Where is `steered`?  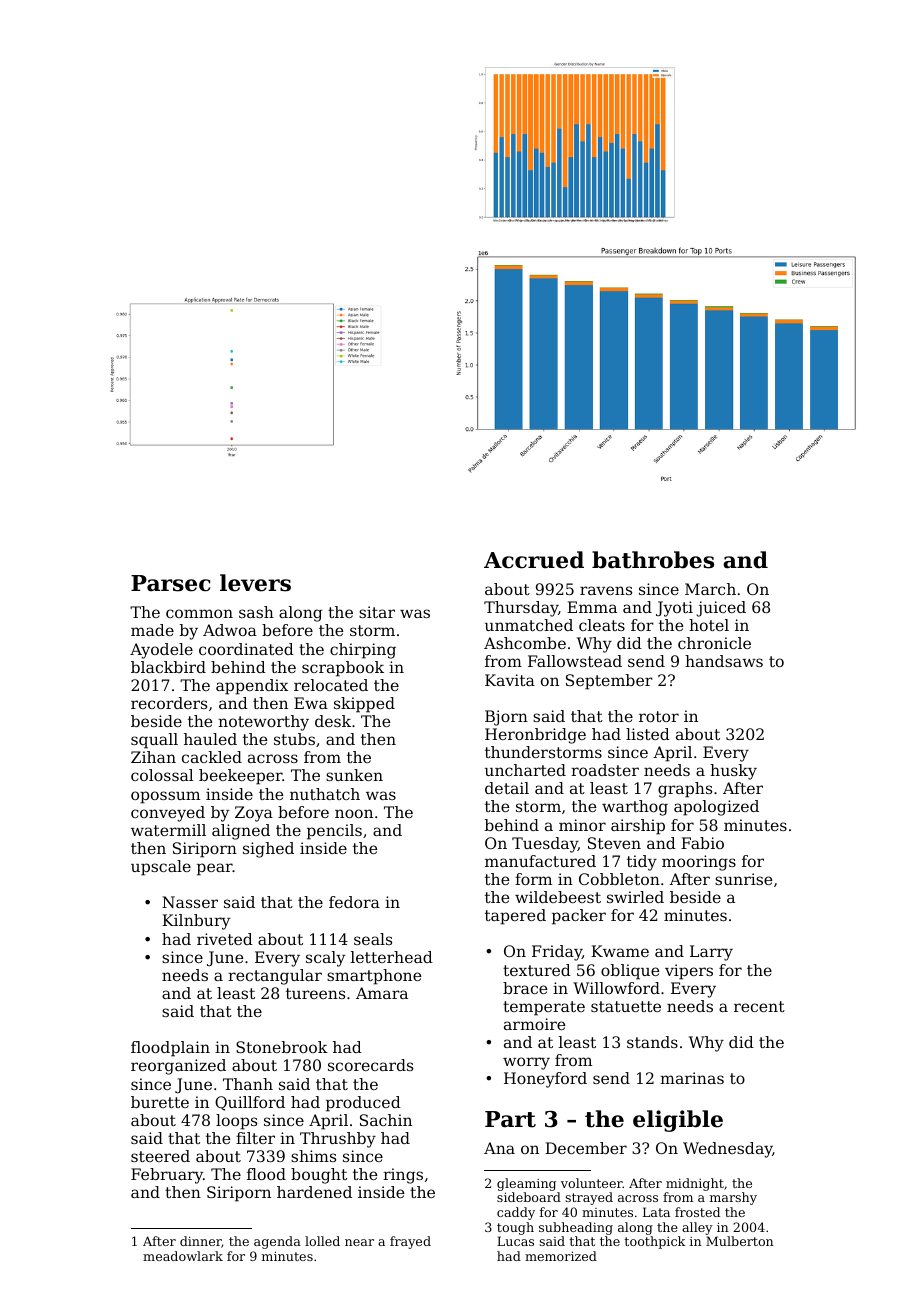
steered is located at coordinates (160, 1156).
